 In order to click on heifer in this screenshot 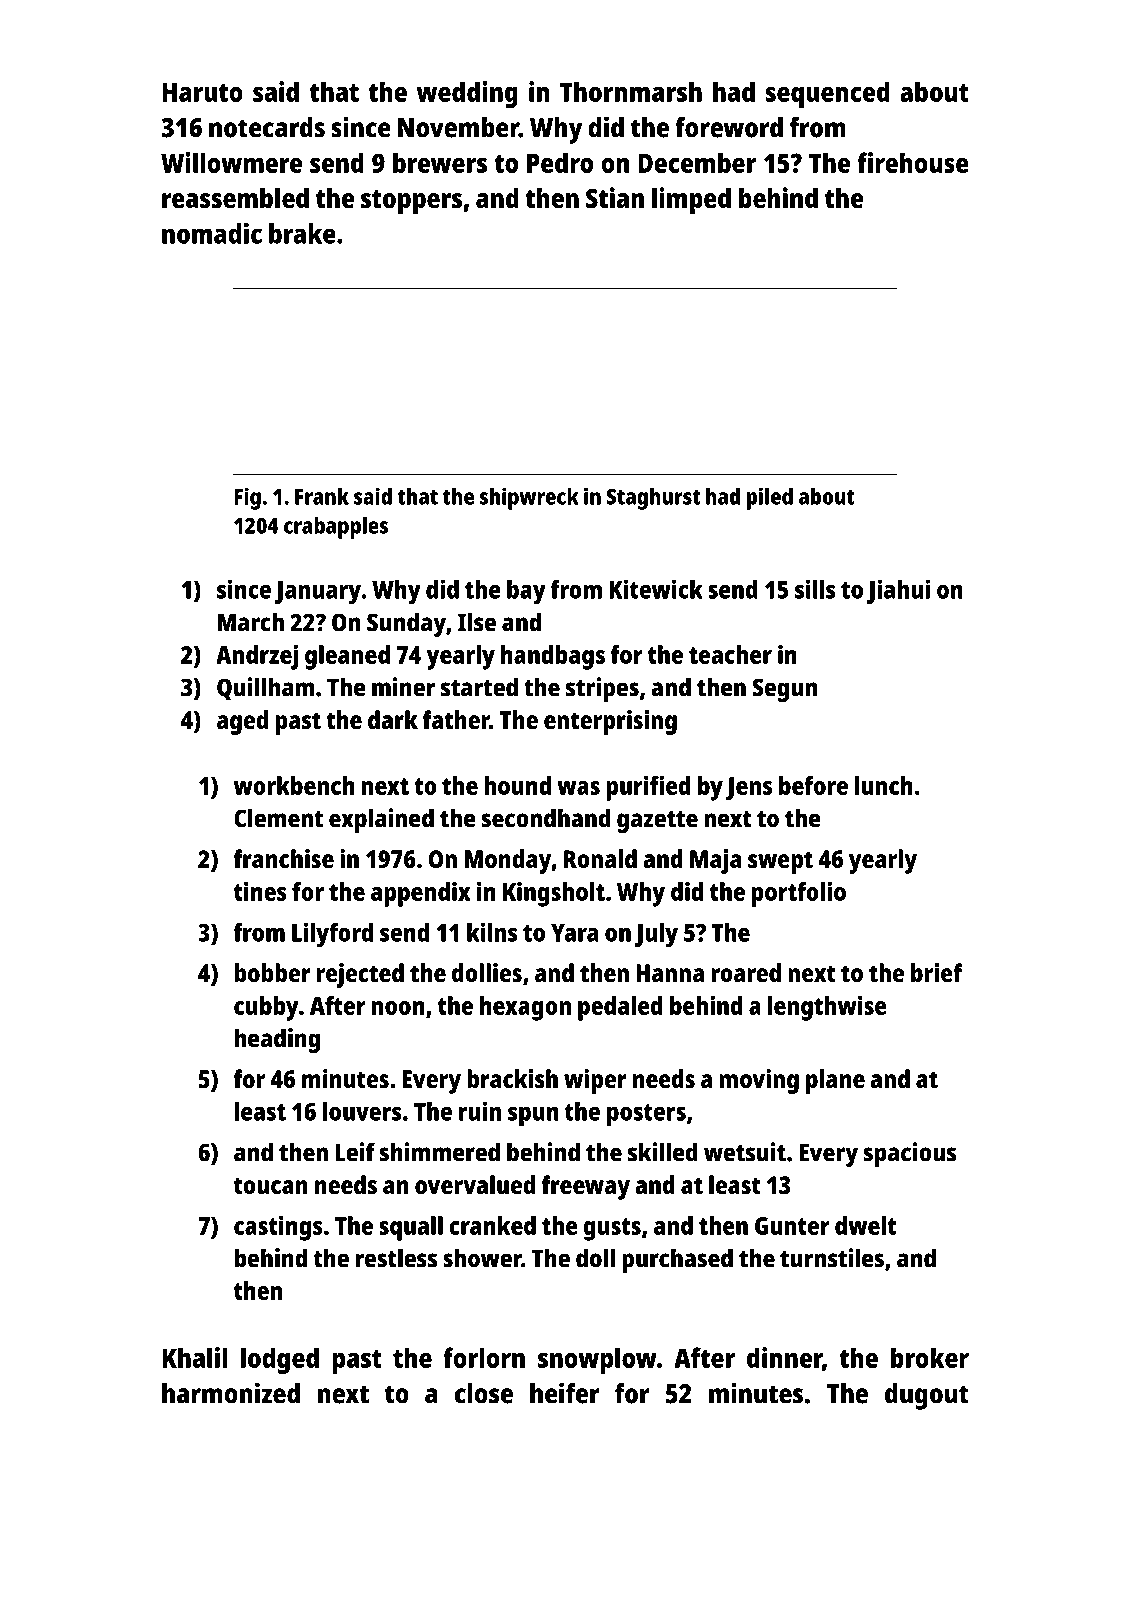, I will do `click(565, 1393)`.
